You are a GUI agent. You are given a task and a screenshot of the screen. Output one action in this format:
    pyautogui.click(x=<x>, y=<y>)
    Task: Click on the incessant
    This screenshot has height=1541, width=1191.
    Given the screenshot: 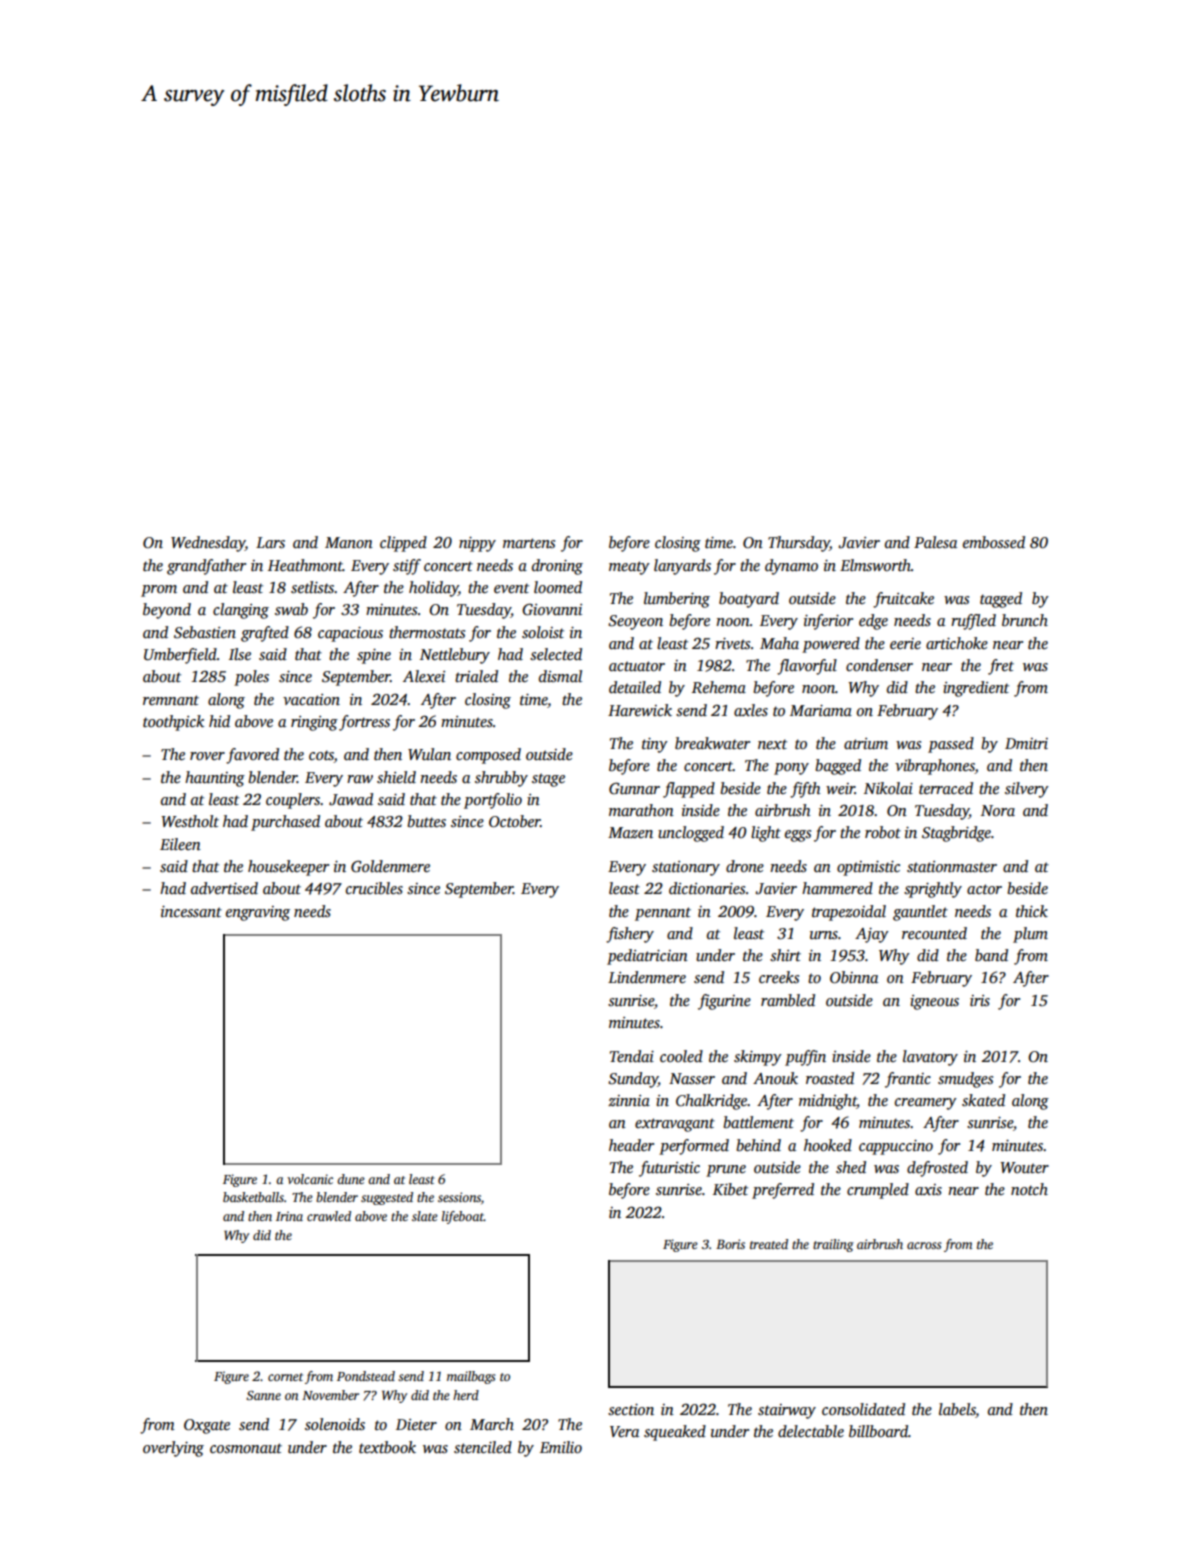 What is the action you would take?
    pyautogui.click(x=191, y=912)
